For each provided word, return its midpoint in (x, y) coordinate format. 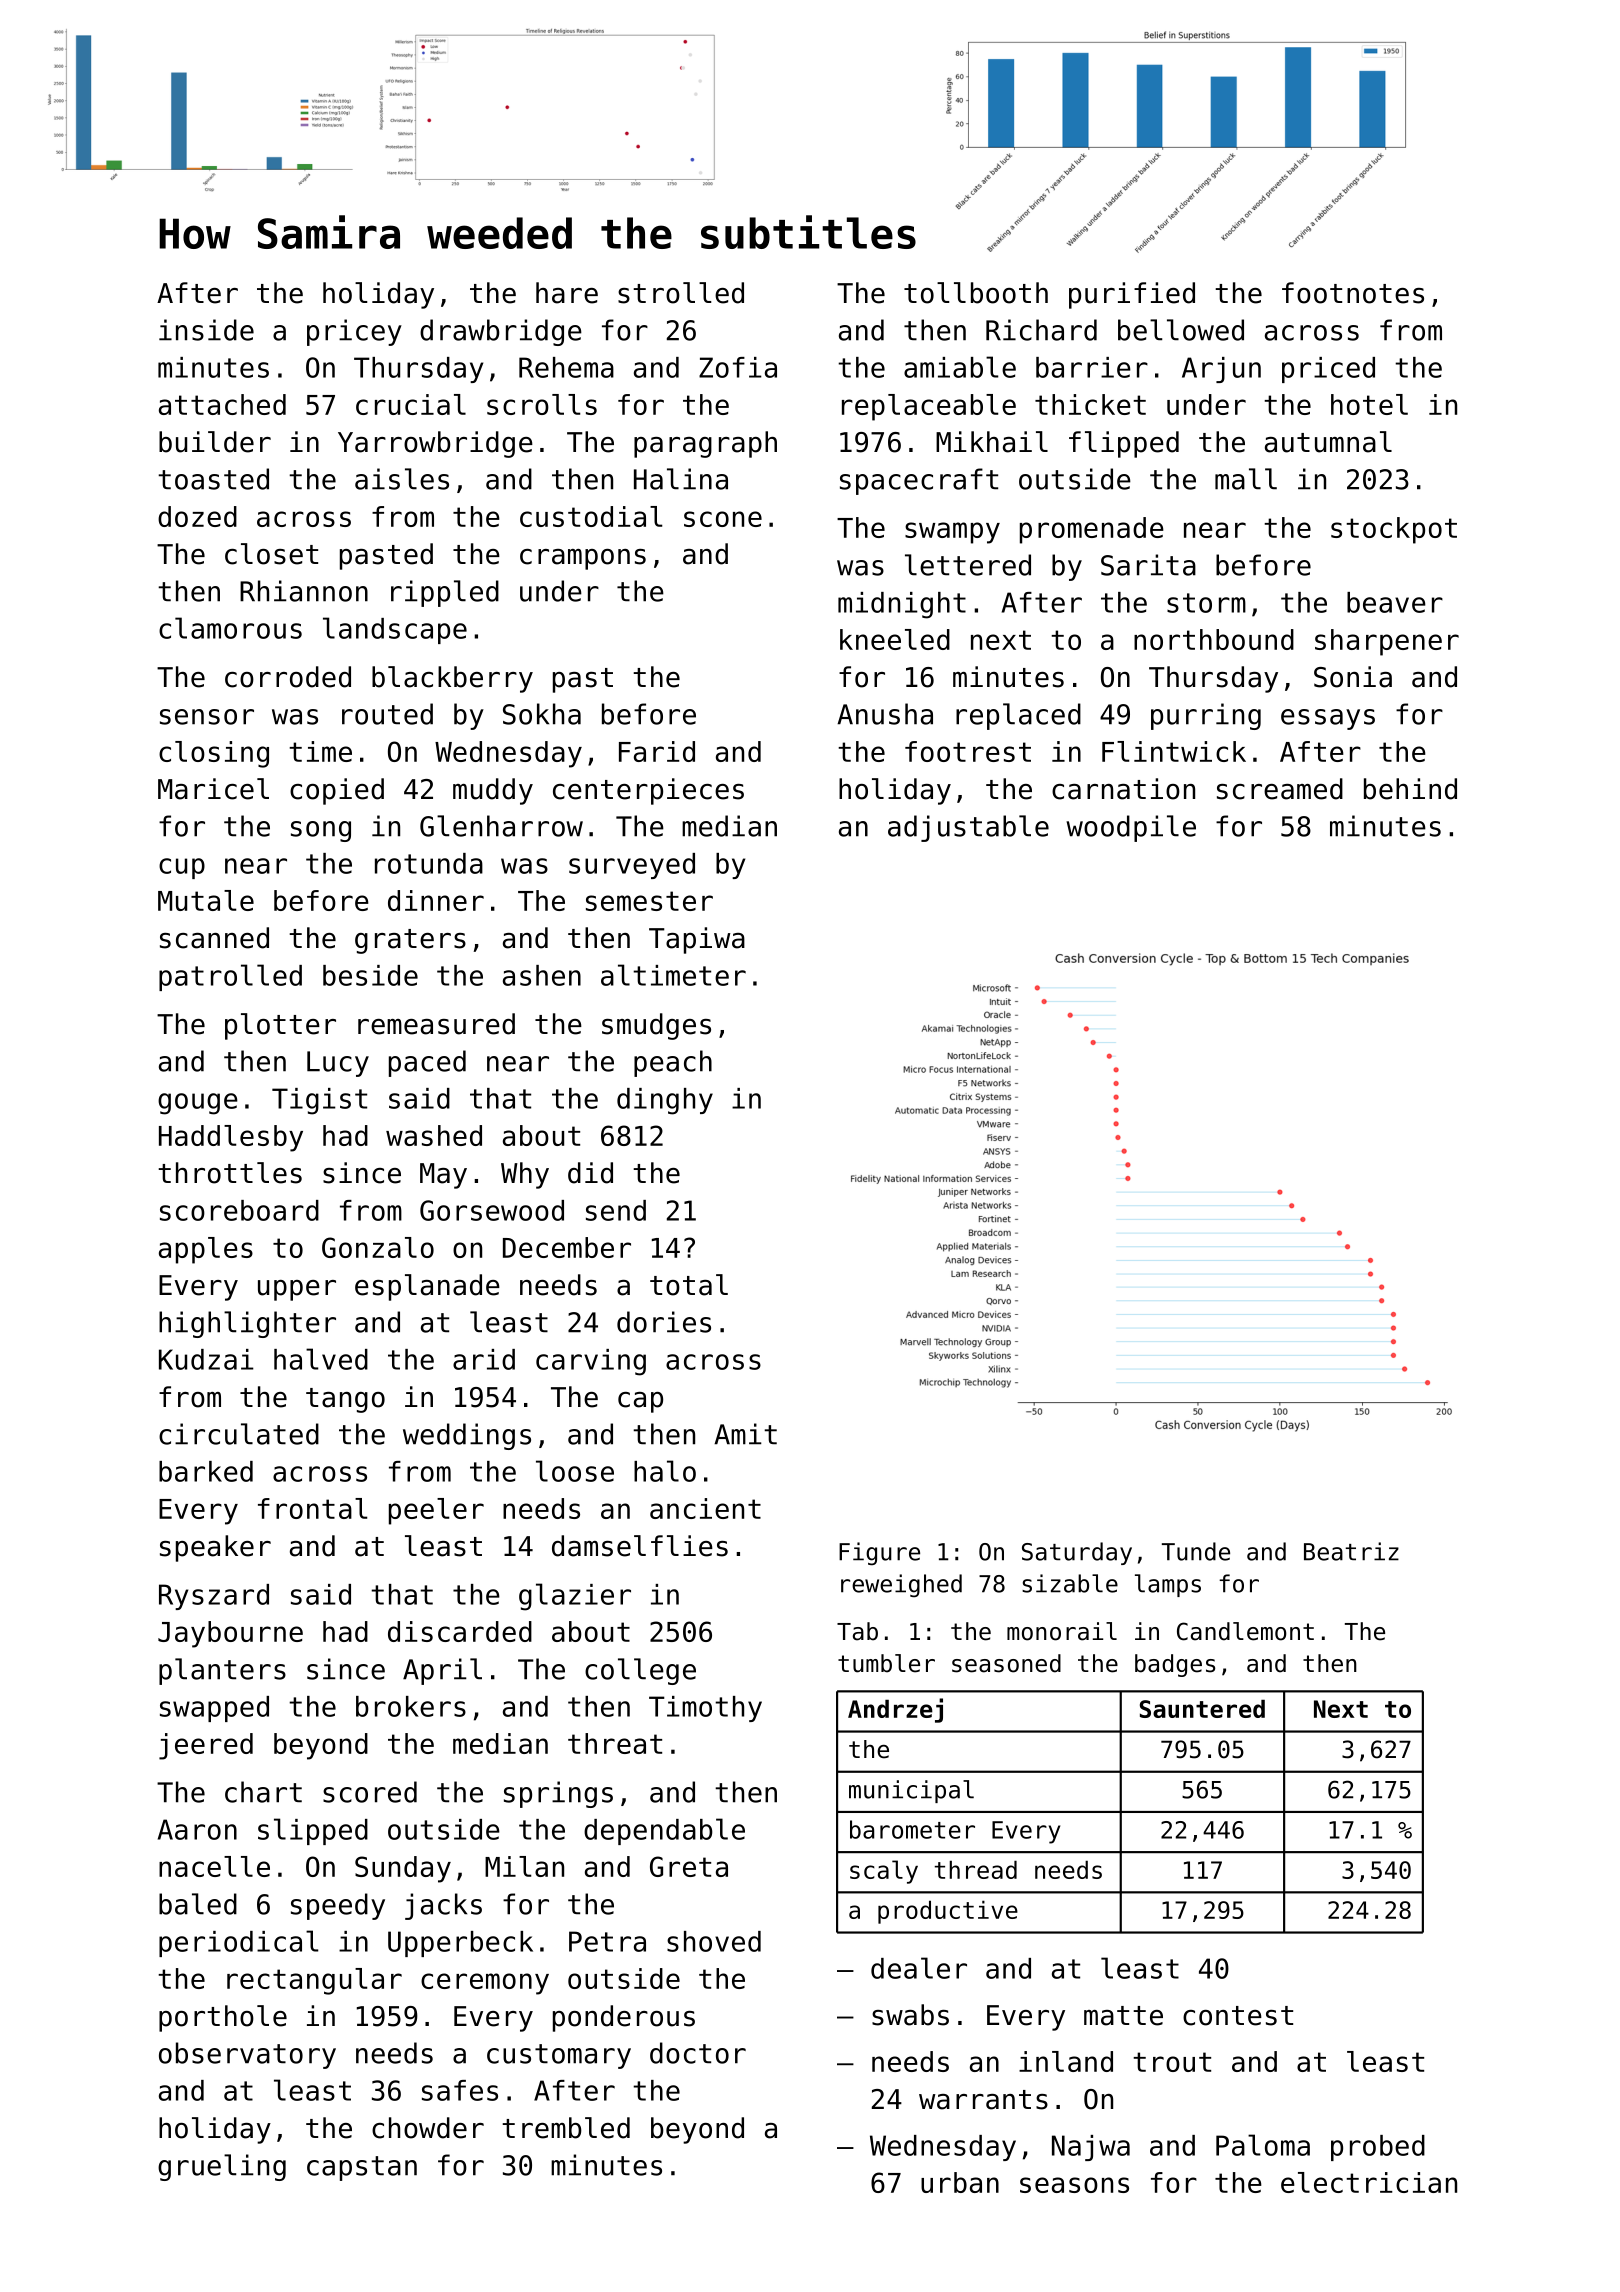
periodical (239, 1943)
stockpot (1394, 530)
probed (1378, 2148)
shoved (714, 1941)
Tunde (1196, 1551)
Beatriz (1351, 1551)
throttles (230, 1173)
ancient (705, 1508)
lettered (968, 565)
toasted (213, 479)
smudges (656, 1026)
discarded (460, 1631)
